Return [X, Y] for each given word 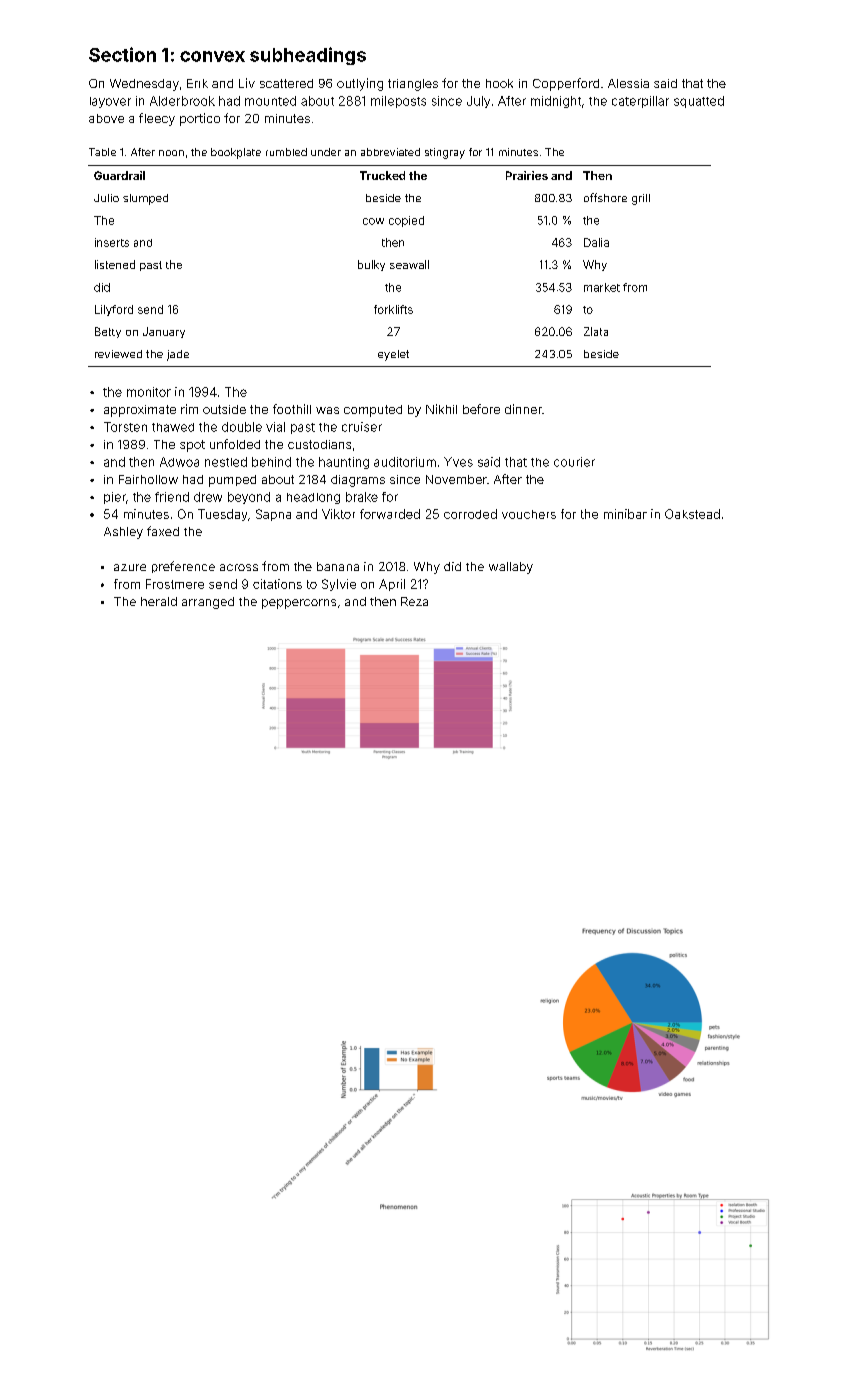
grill [641, 199]
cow [373, 221]
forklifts [393, 309]
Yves [458, 462]
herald [159, 601]
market [602, 287]
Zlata [596, 331]
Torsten [125, 427]
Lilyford [114, 310]
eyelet [393, 355]
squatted [699, 102]
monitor [149, 392]
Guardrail [119, 175]
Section [122, 54]
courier [574, 462]
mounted [270, 101]
